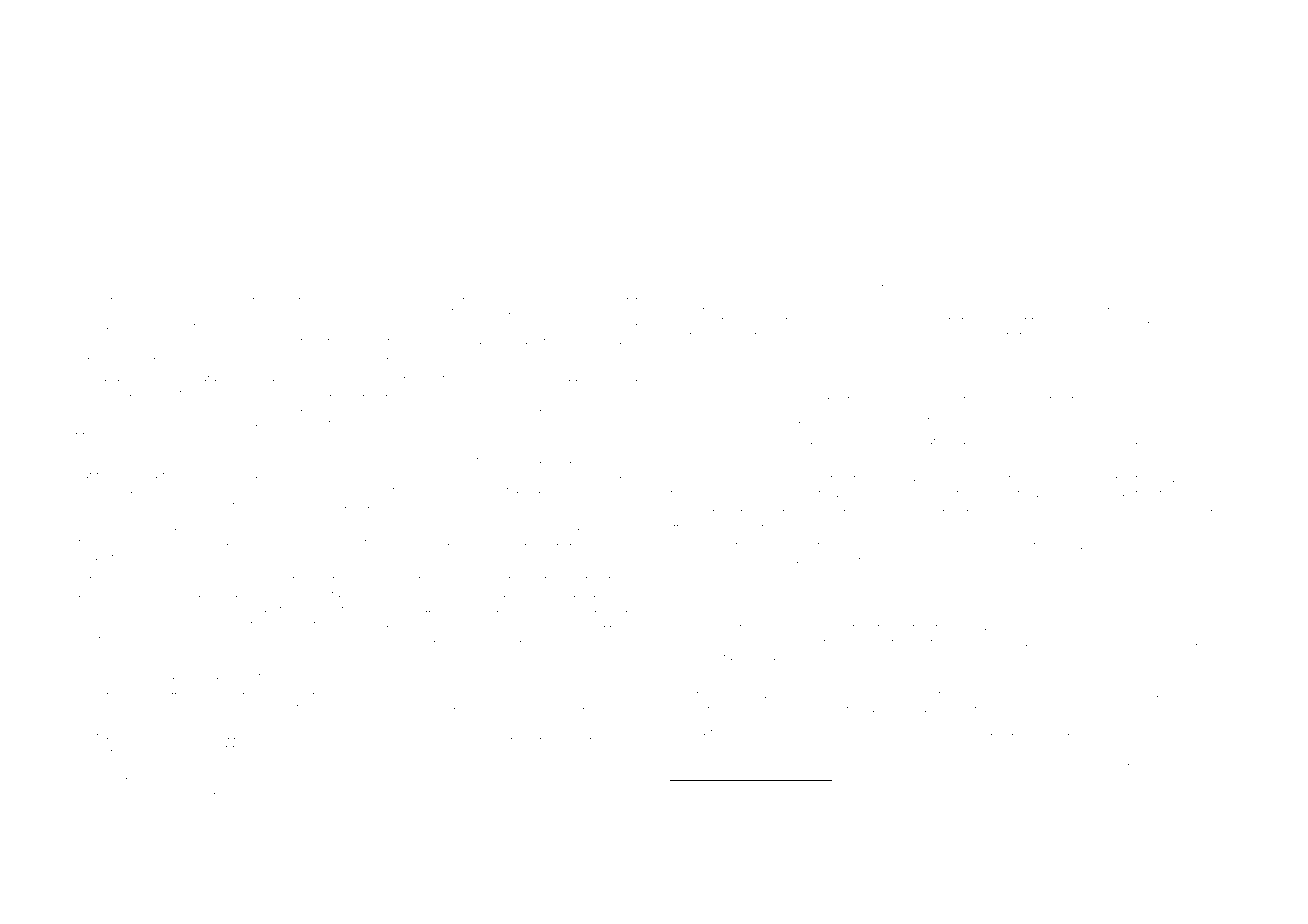 This document has width=1308, height=924. Describe the element at coordinates (526, 706) in the document. I see `Friday` at that location.
